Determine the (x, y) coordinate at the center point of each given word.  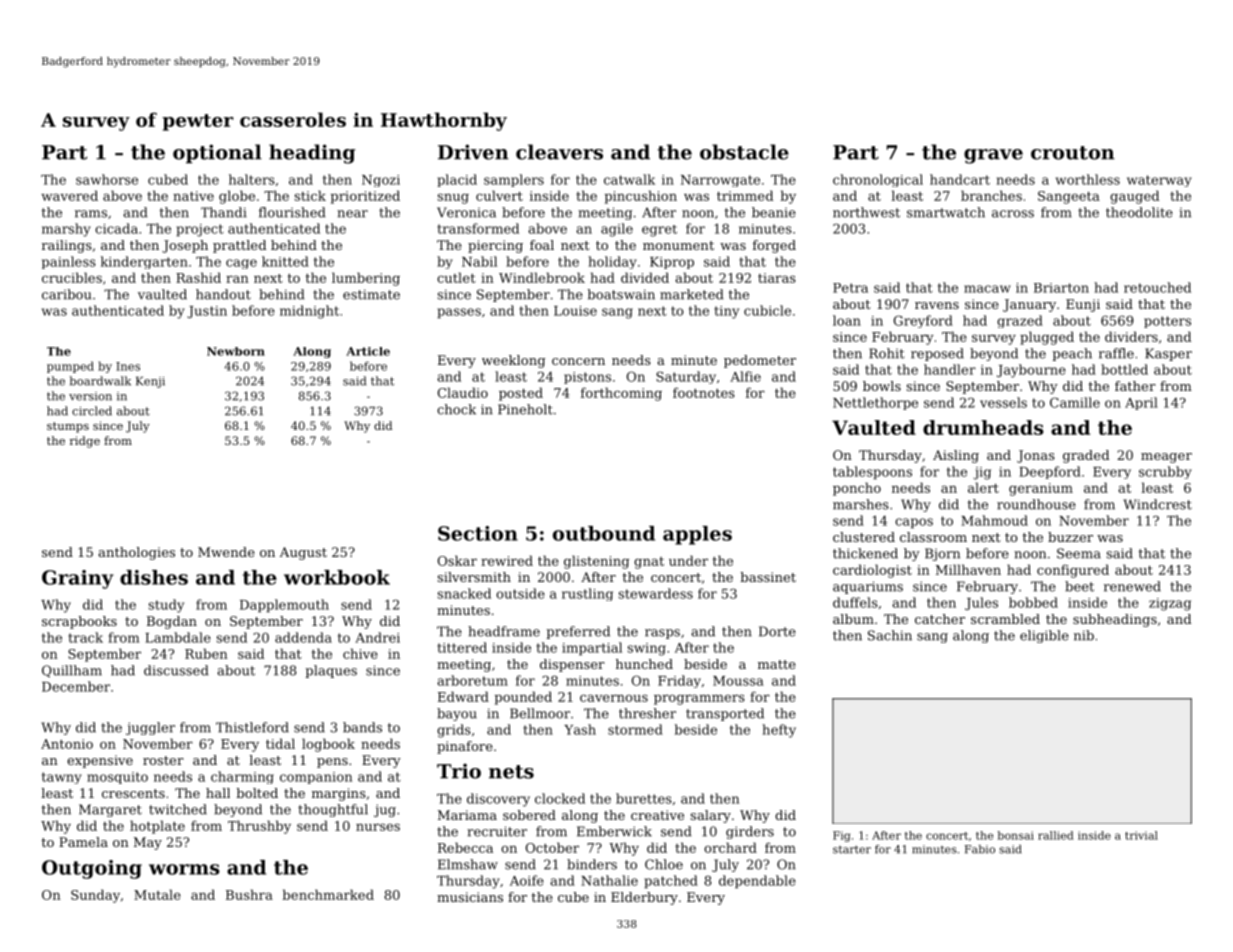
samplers (514, 180)
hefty (779, 731)
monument (678, 245)
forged (774, 246)
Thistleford (252, 727)
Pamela (83, 842)
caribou (66, 294)
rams (91, 214)
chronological (878, 180)
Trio (459, 771)
